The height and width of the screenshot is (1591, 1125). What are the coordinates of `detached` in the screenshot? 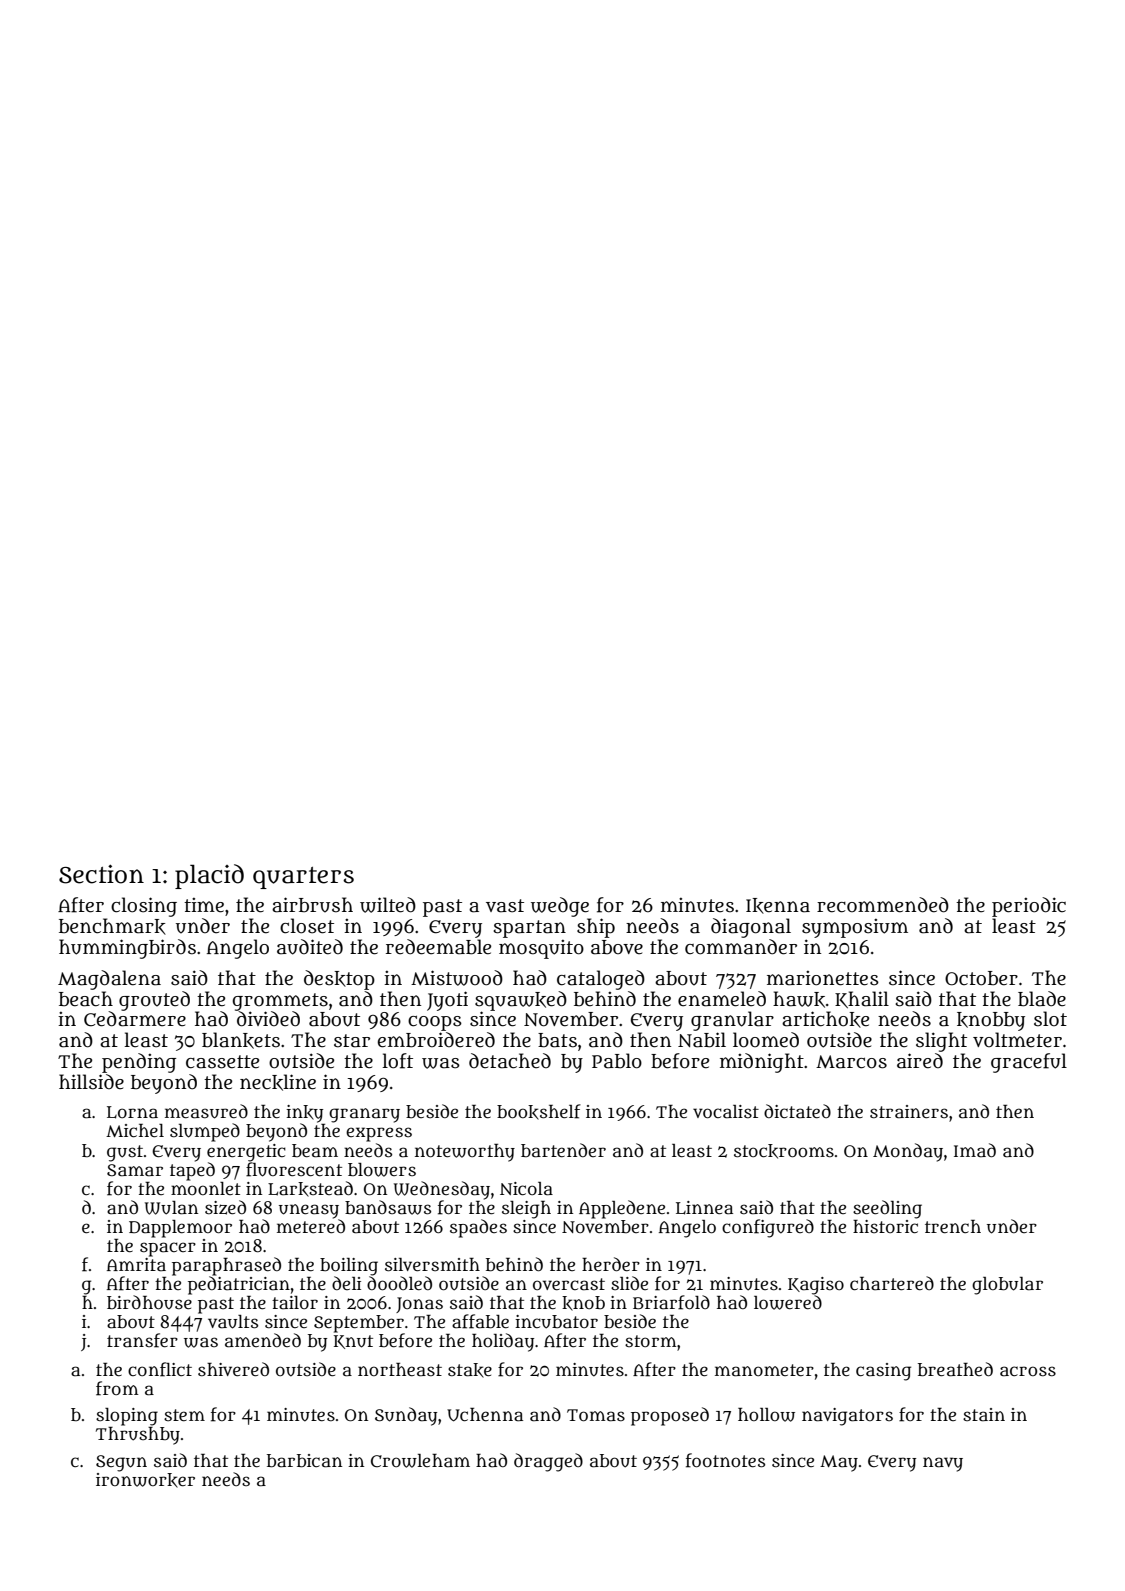 It's located at (510, 1061).
